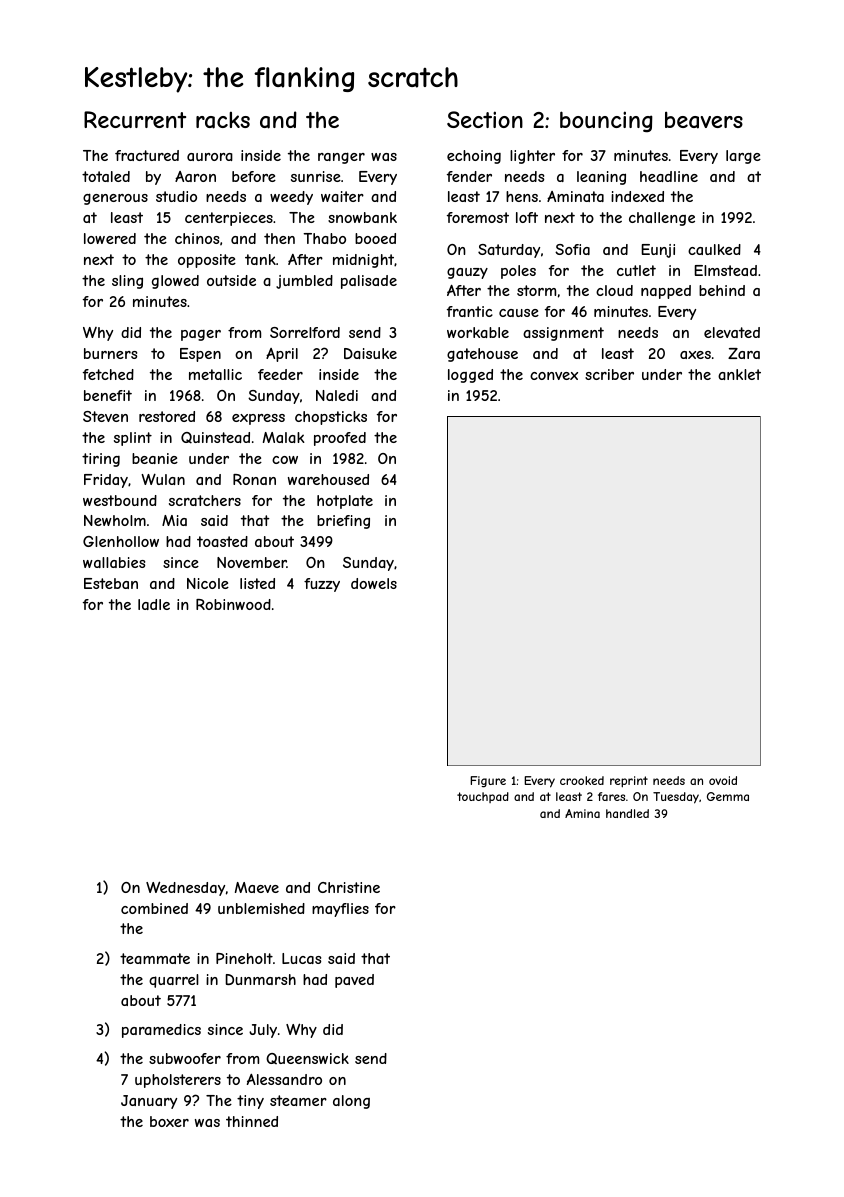 This screenshot has height=1197, width=844. What do you see at coordinates (185, 888) in the screenshot?
I see `Wednesday` at bounding box center [185, 888].
